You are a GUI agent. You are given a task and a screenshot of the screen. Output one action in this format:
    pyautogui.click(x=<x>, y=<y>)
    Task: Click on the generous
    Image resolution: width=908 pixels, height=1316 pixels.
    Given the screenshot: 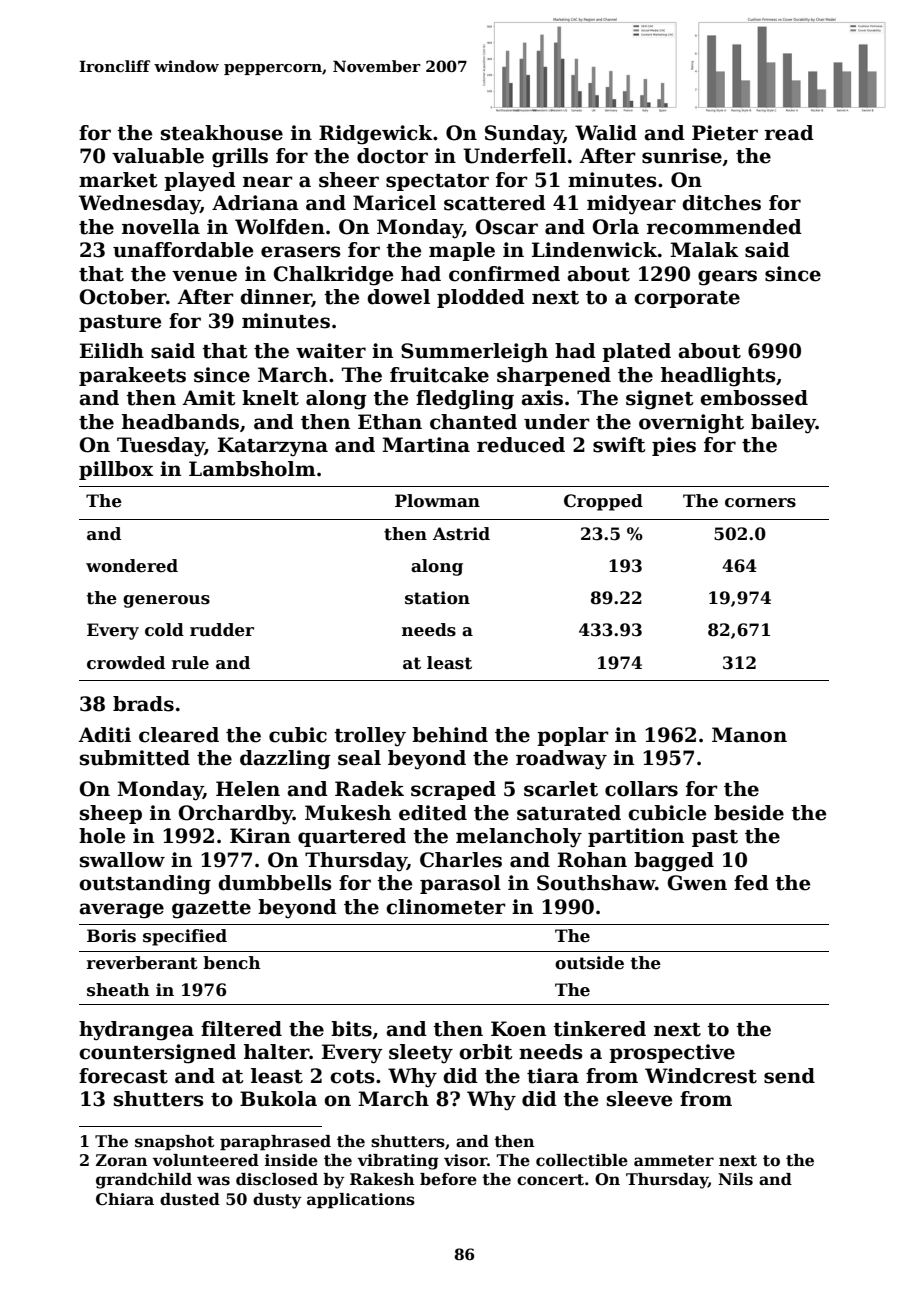 What is the action you would take?
    pyautogui.click(x=166, y=601)
